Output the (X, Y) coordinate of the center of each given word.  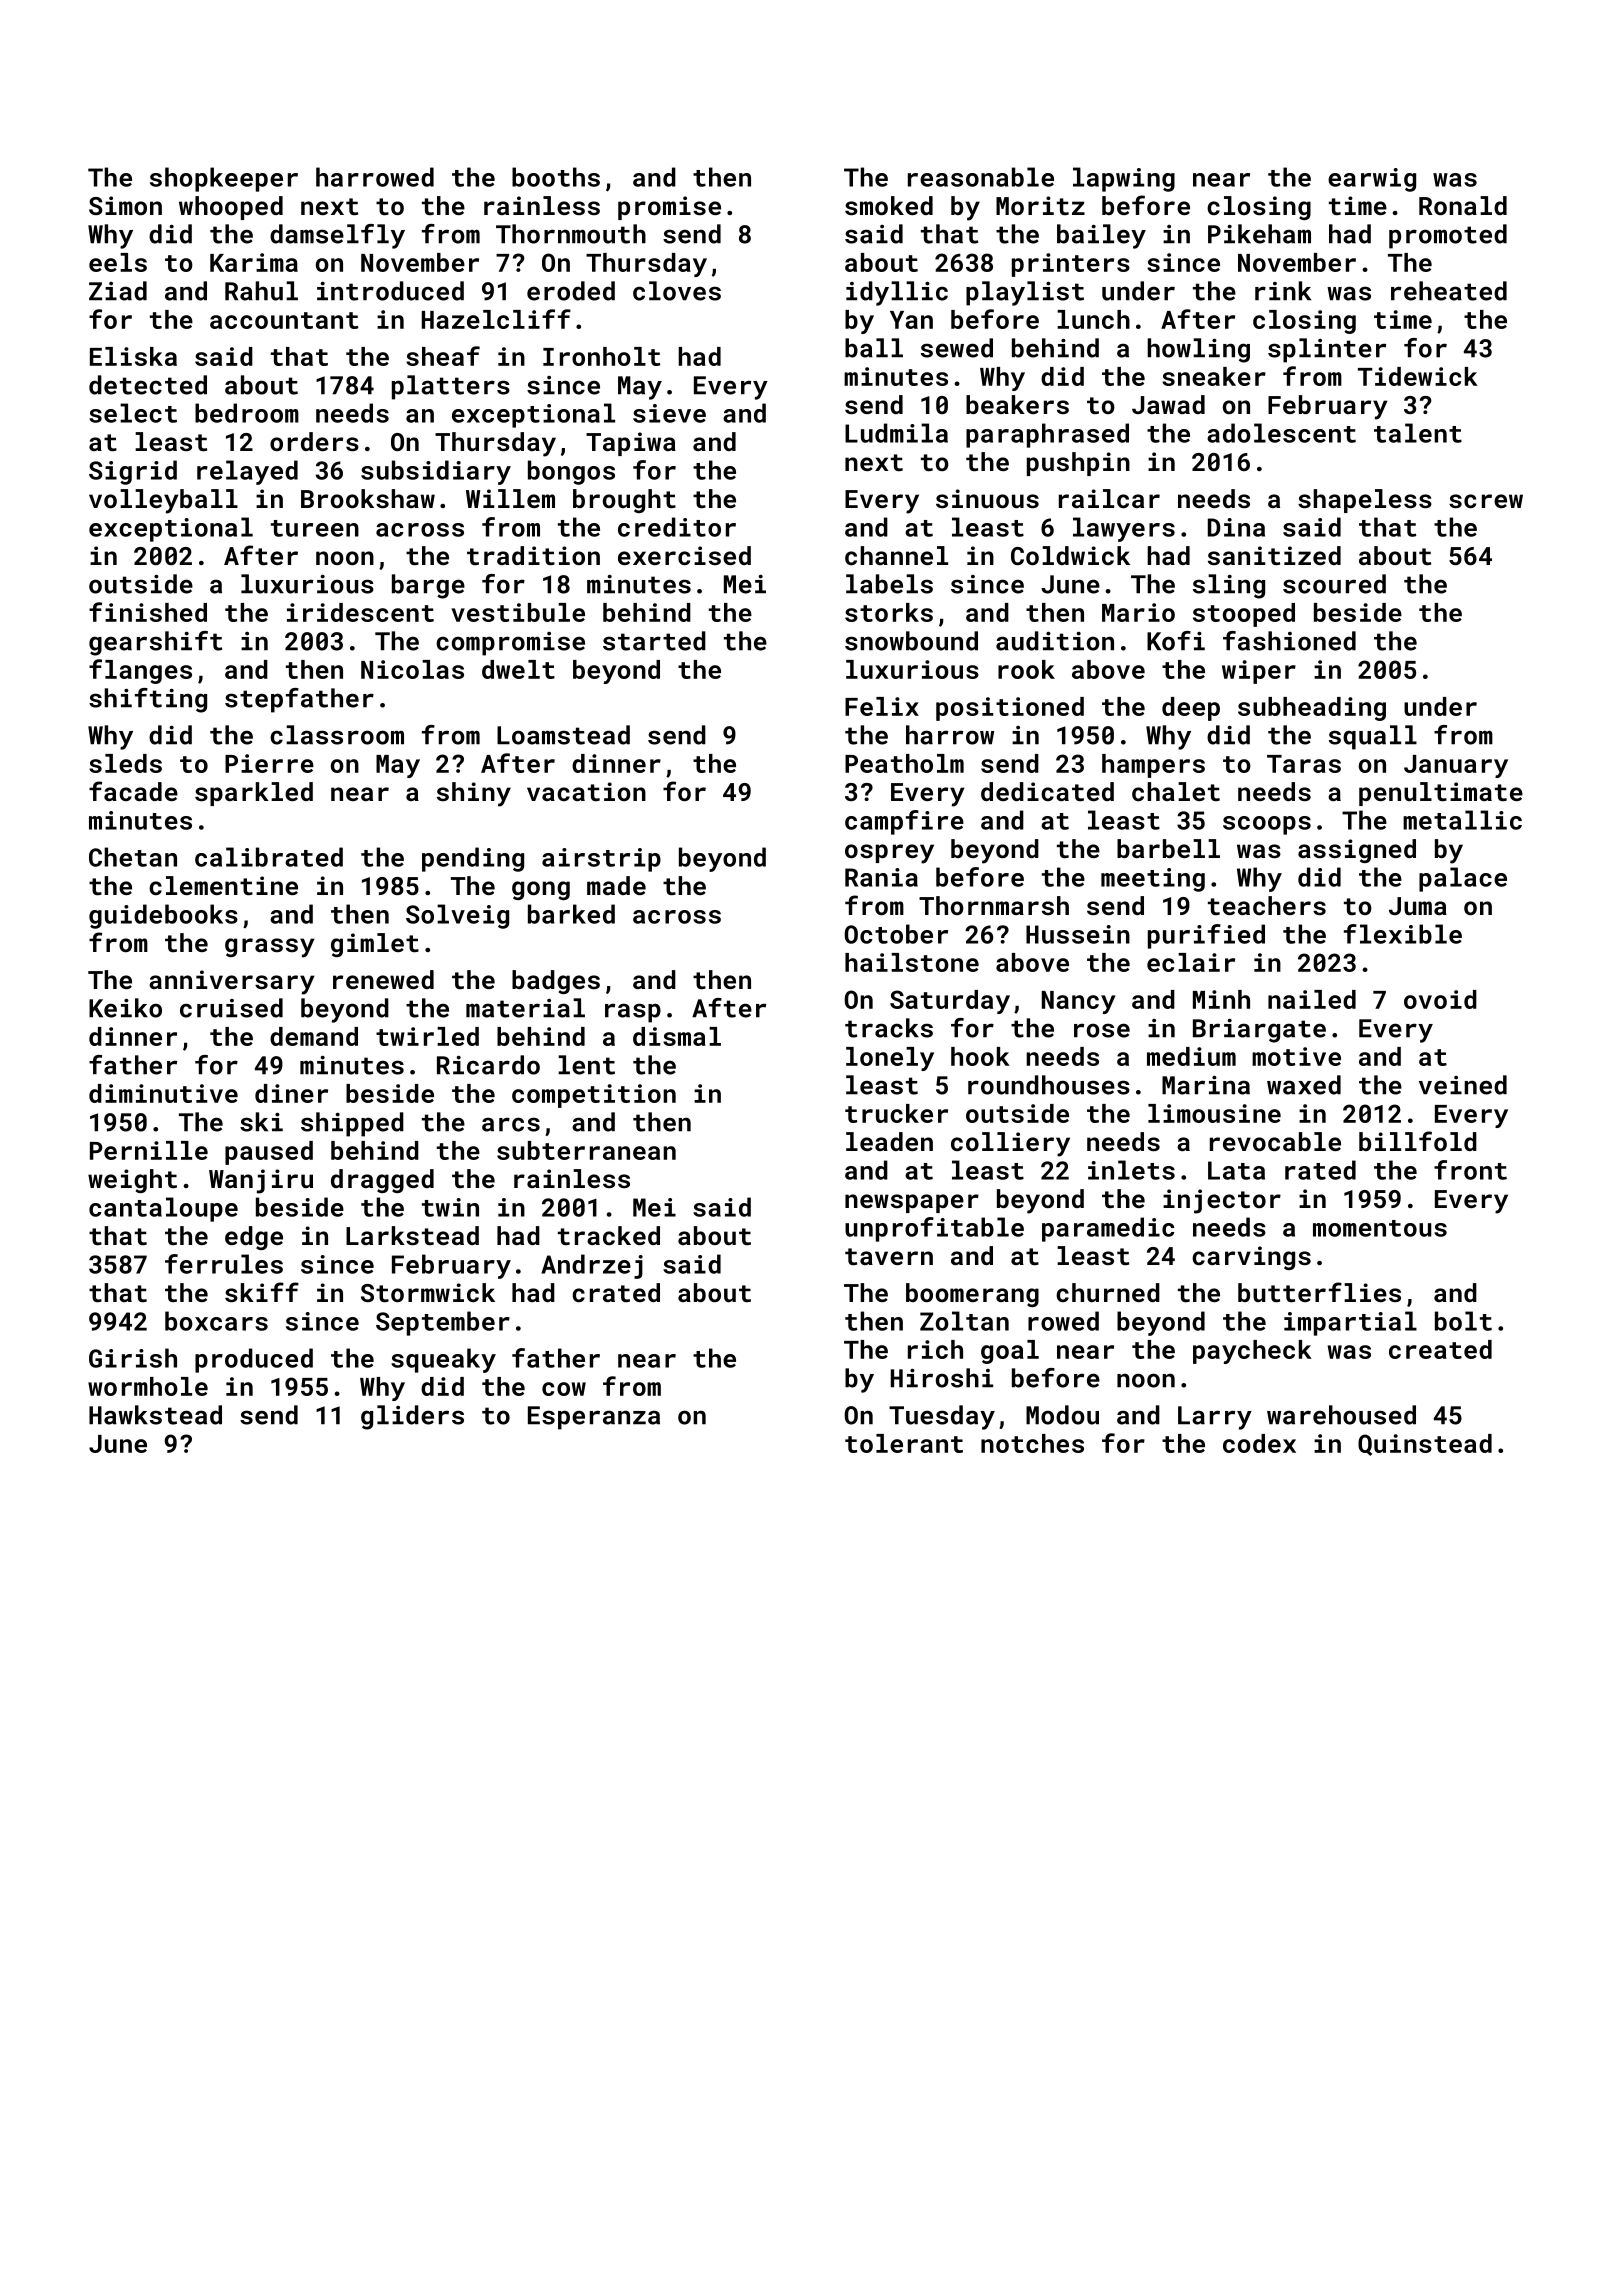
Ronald (1463, 205)
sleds (125, 763)
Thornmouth (571, 234)
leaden (889, 1141)
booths (556, 177)
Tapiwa (631, 444)
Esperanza (594, 1418)
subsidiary (436, 472)
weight (132, 1181)
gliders (412, 1417)
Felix (882, 706)
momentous (1380, 1228)
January (1456, 766)
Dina (1236, 527)
